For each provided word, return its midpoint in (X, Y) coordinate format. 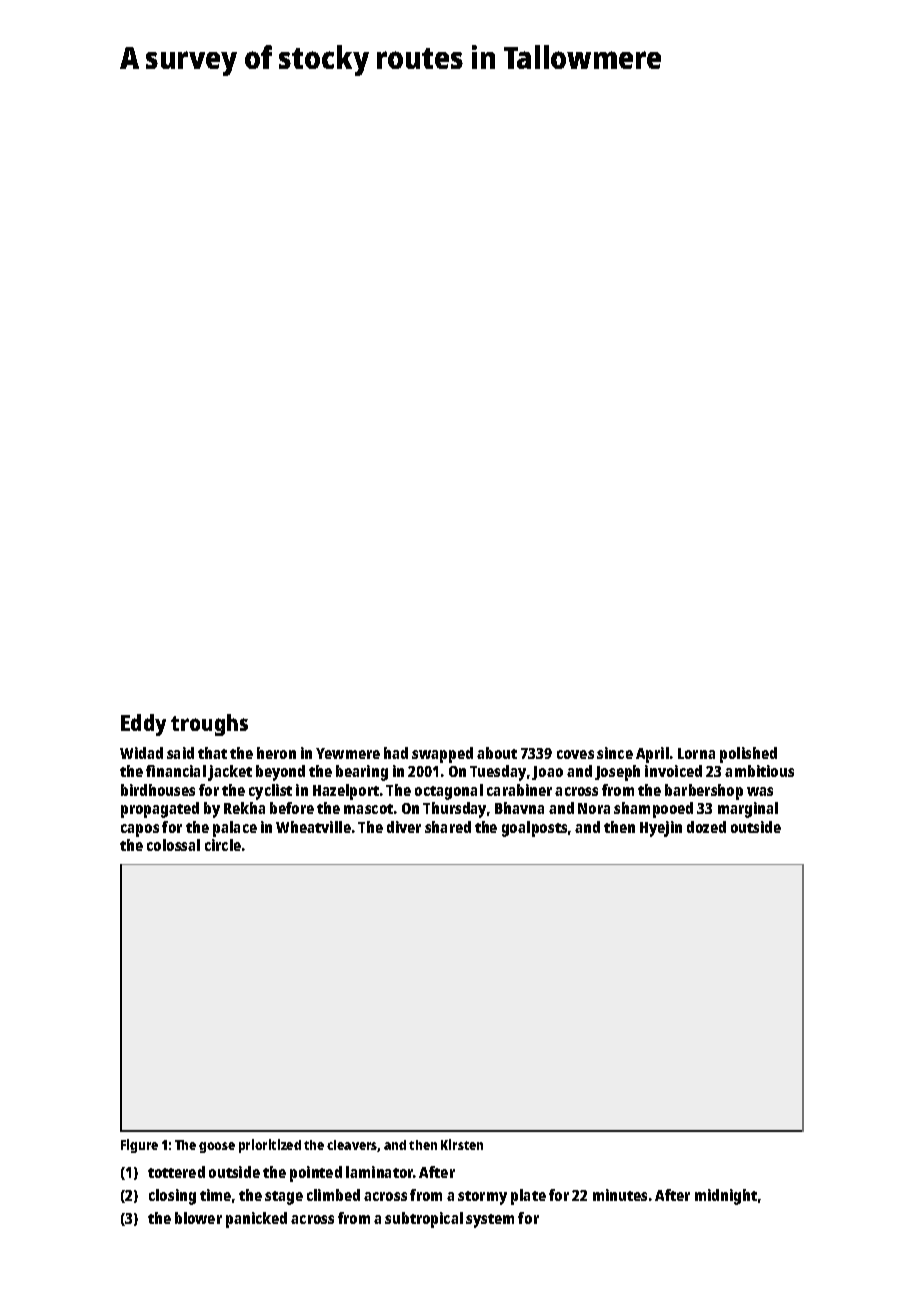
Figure (139, 1146)
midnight (726, 1197)
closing (172, 1197)
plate (528, 1197)
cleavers (352, 1146)
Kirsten (462, 1144)
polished (748, 755)
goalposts (534, 829)
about (497, 753)
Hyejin (661, 829)
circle (223, 845)
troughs (209, 725)
